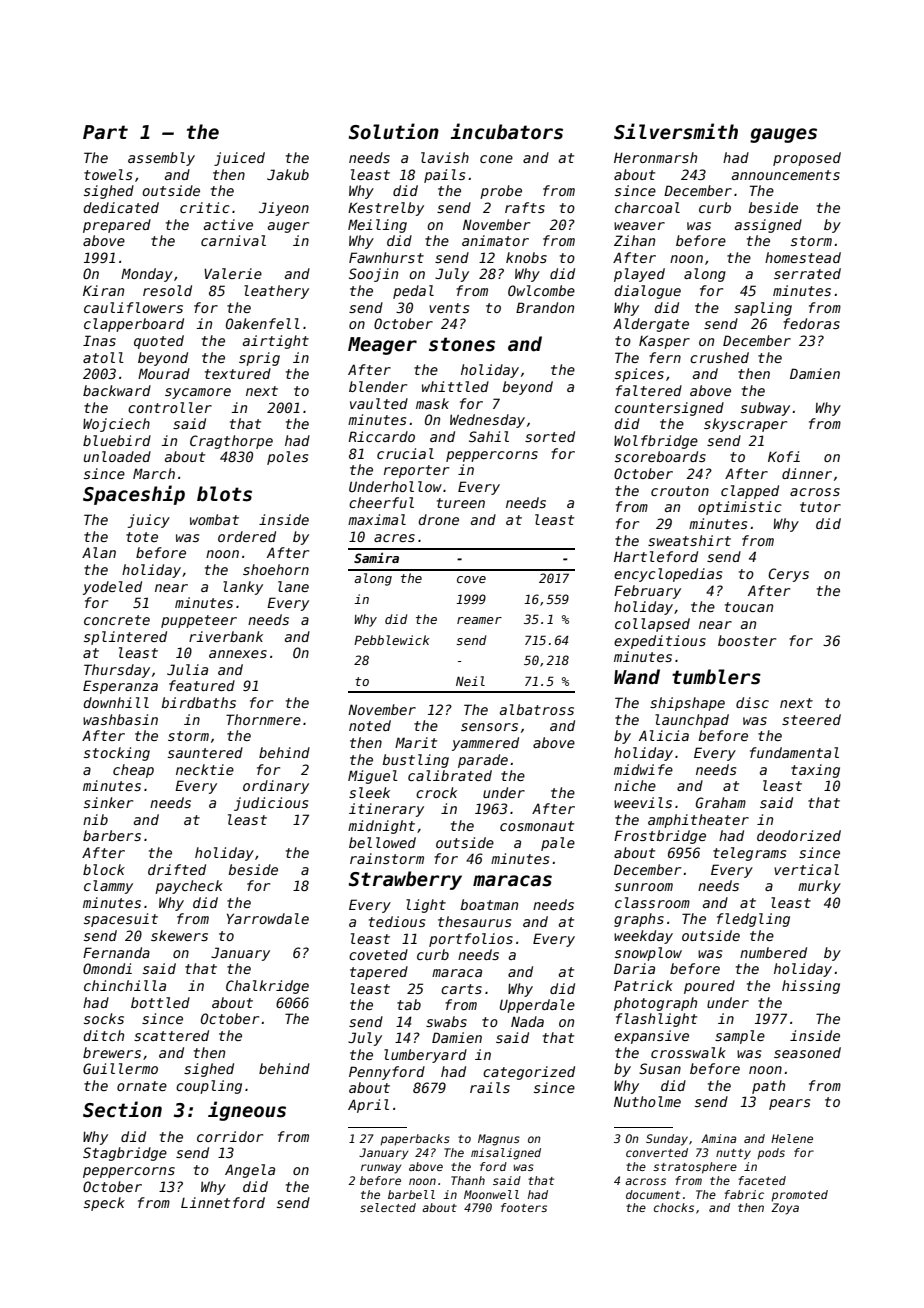  I want to click on poured, so click(709, 987).
